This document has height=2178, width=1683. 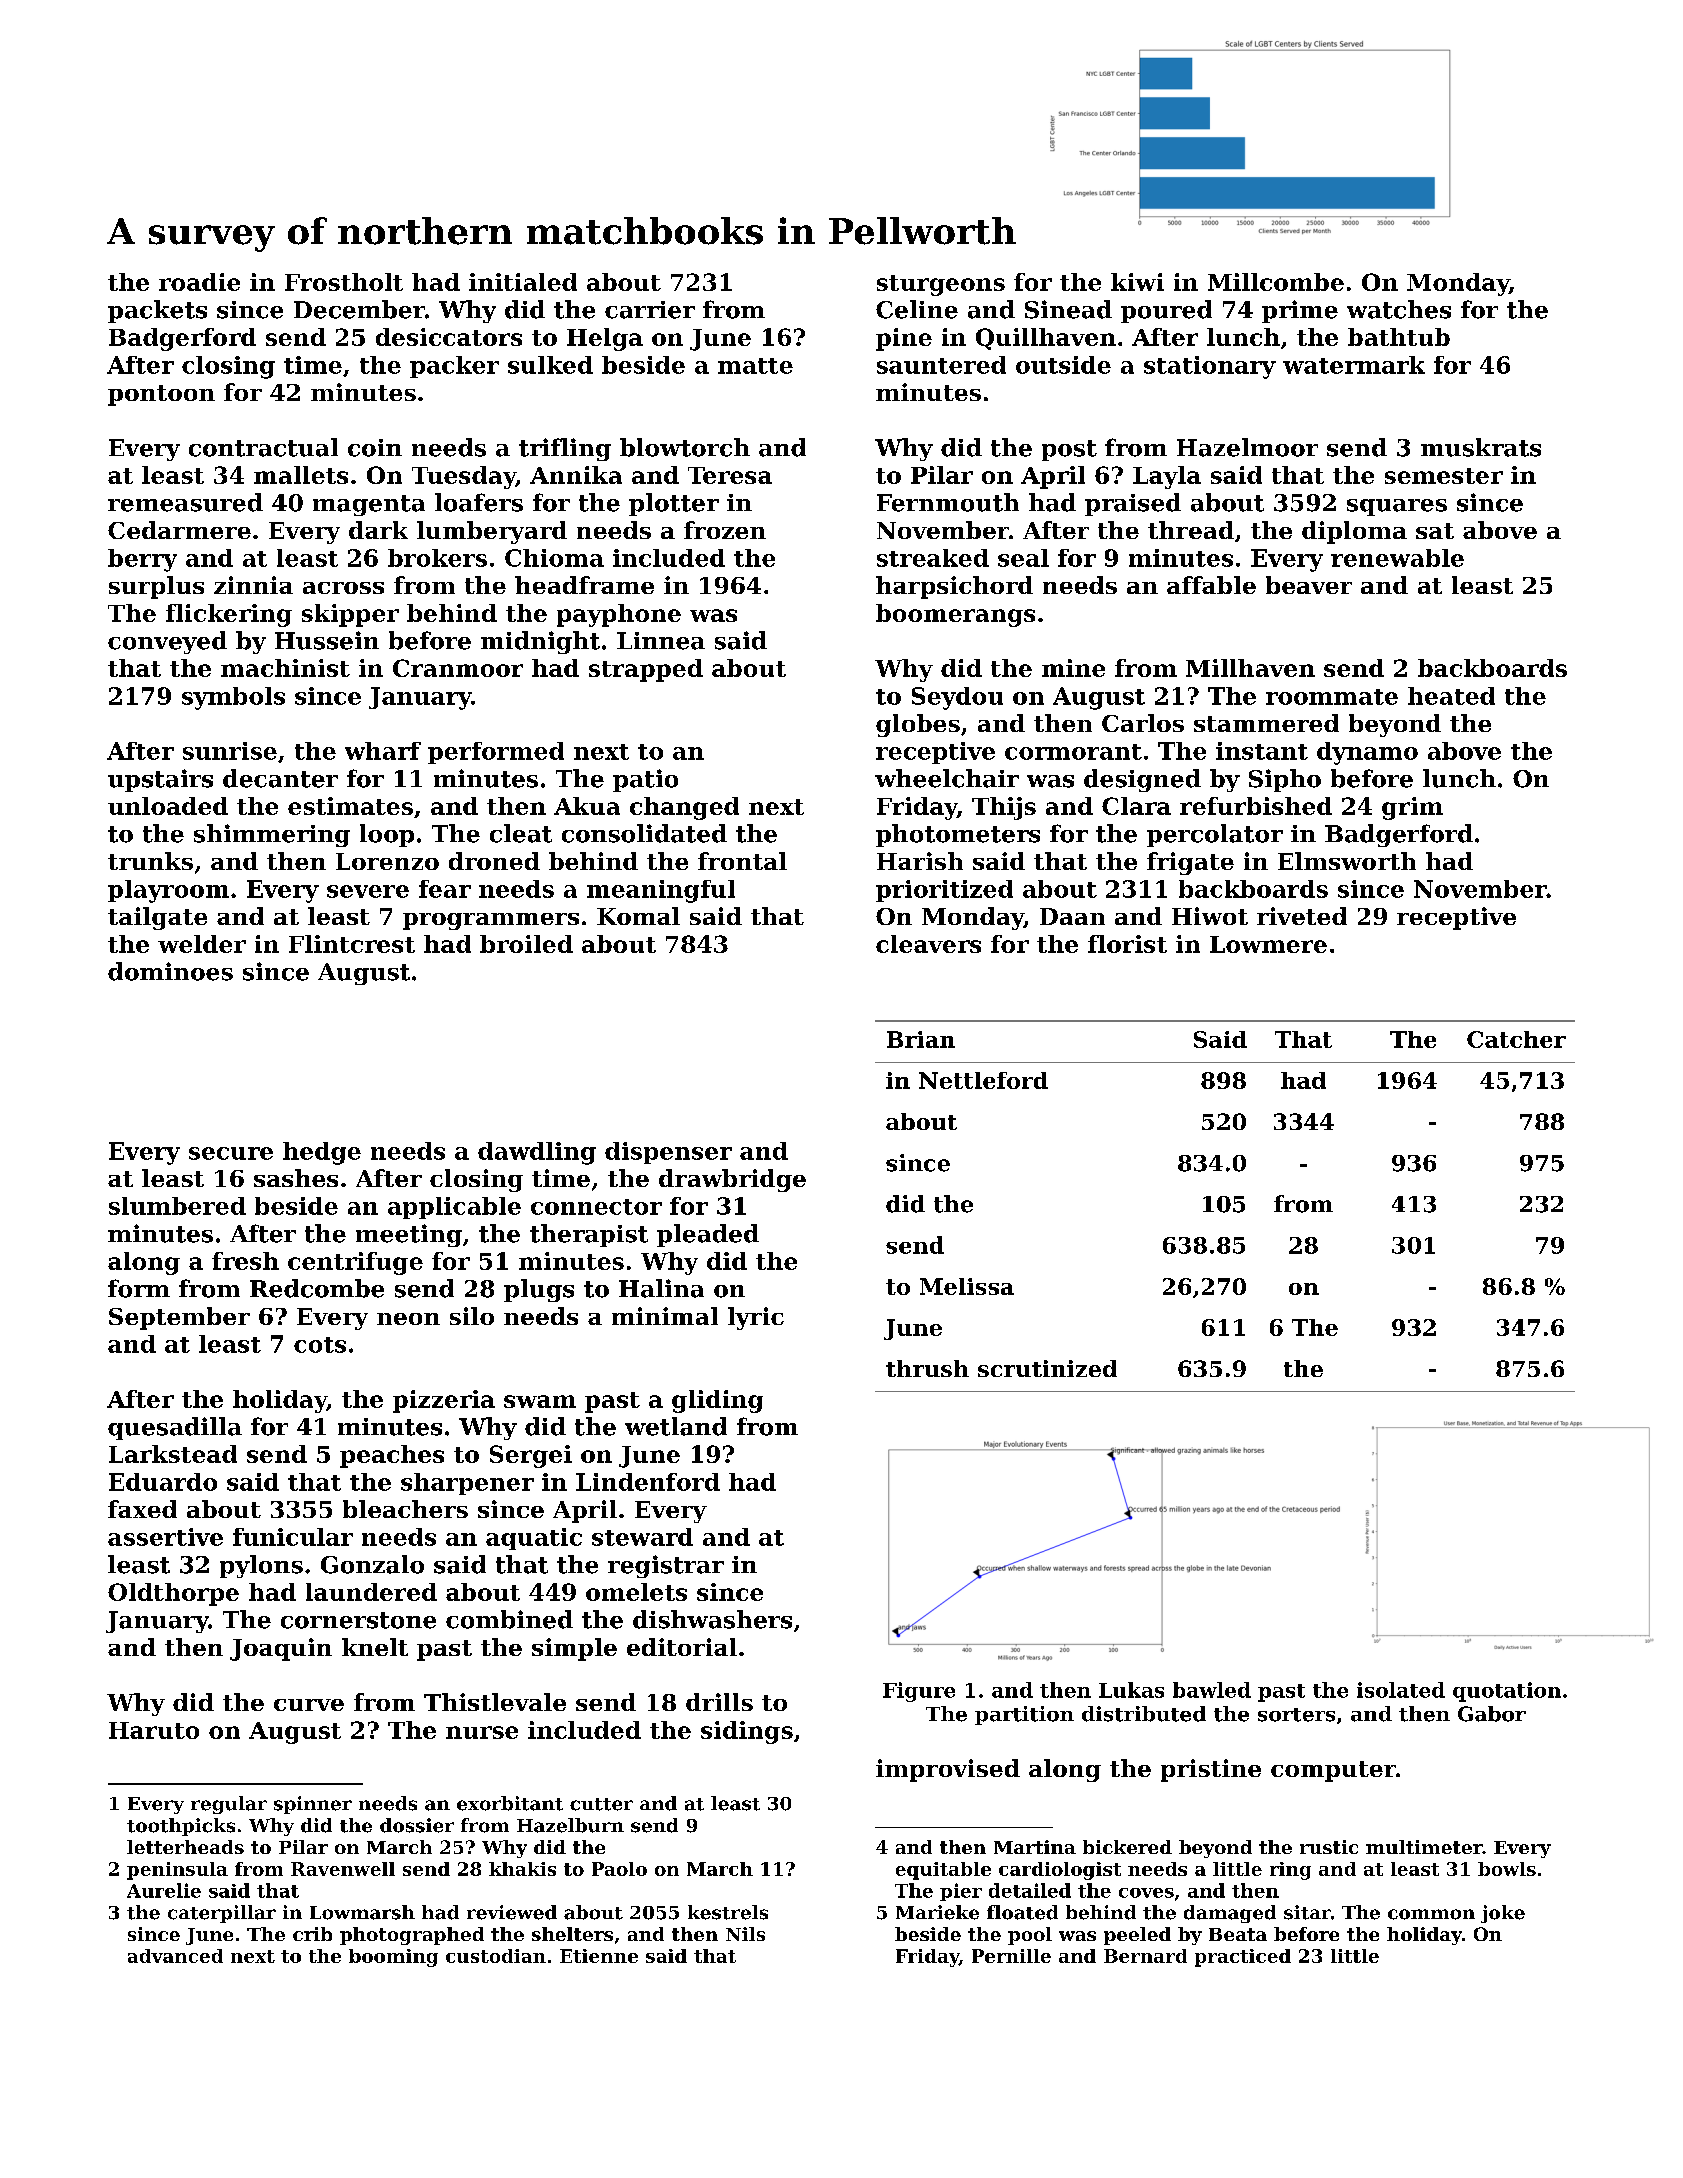 What do you see at coordinates (175, 1956) in the document?
I see `advanced` at bounding box center [175, 1956].
